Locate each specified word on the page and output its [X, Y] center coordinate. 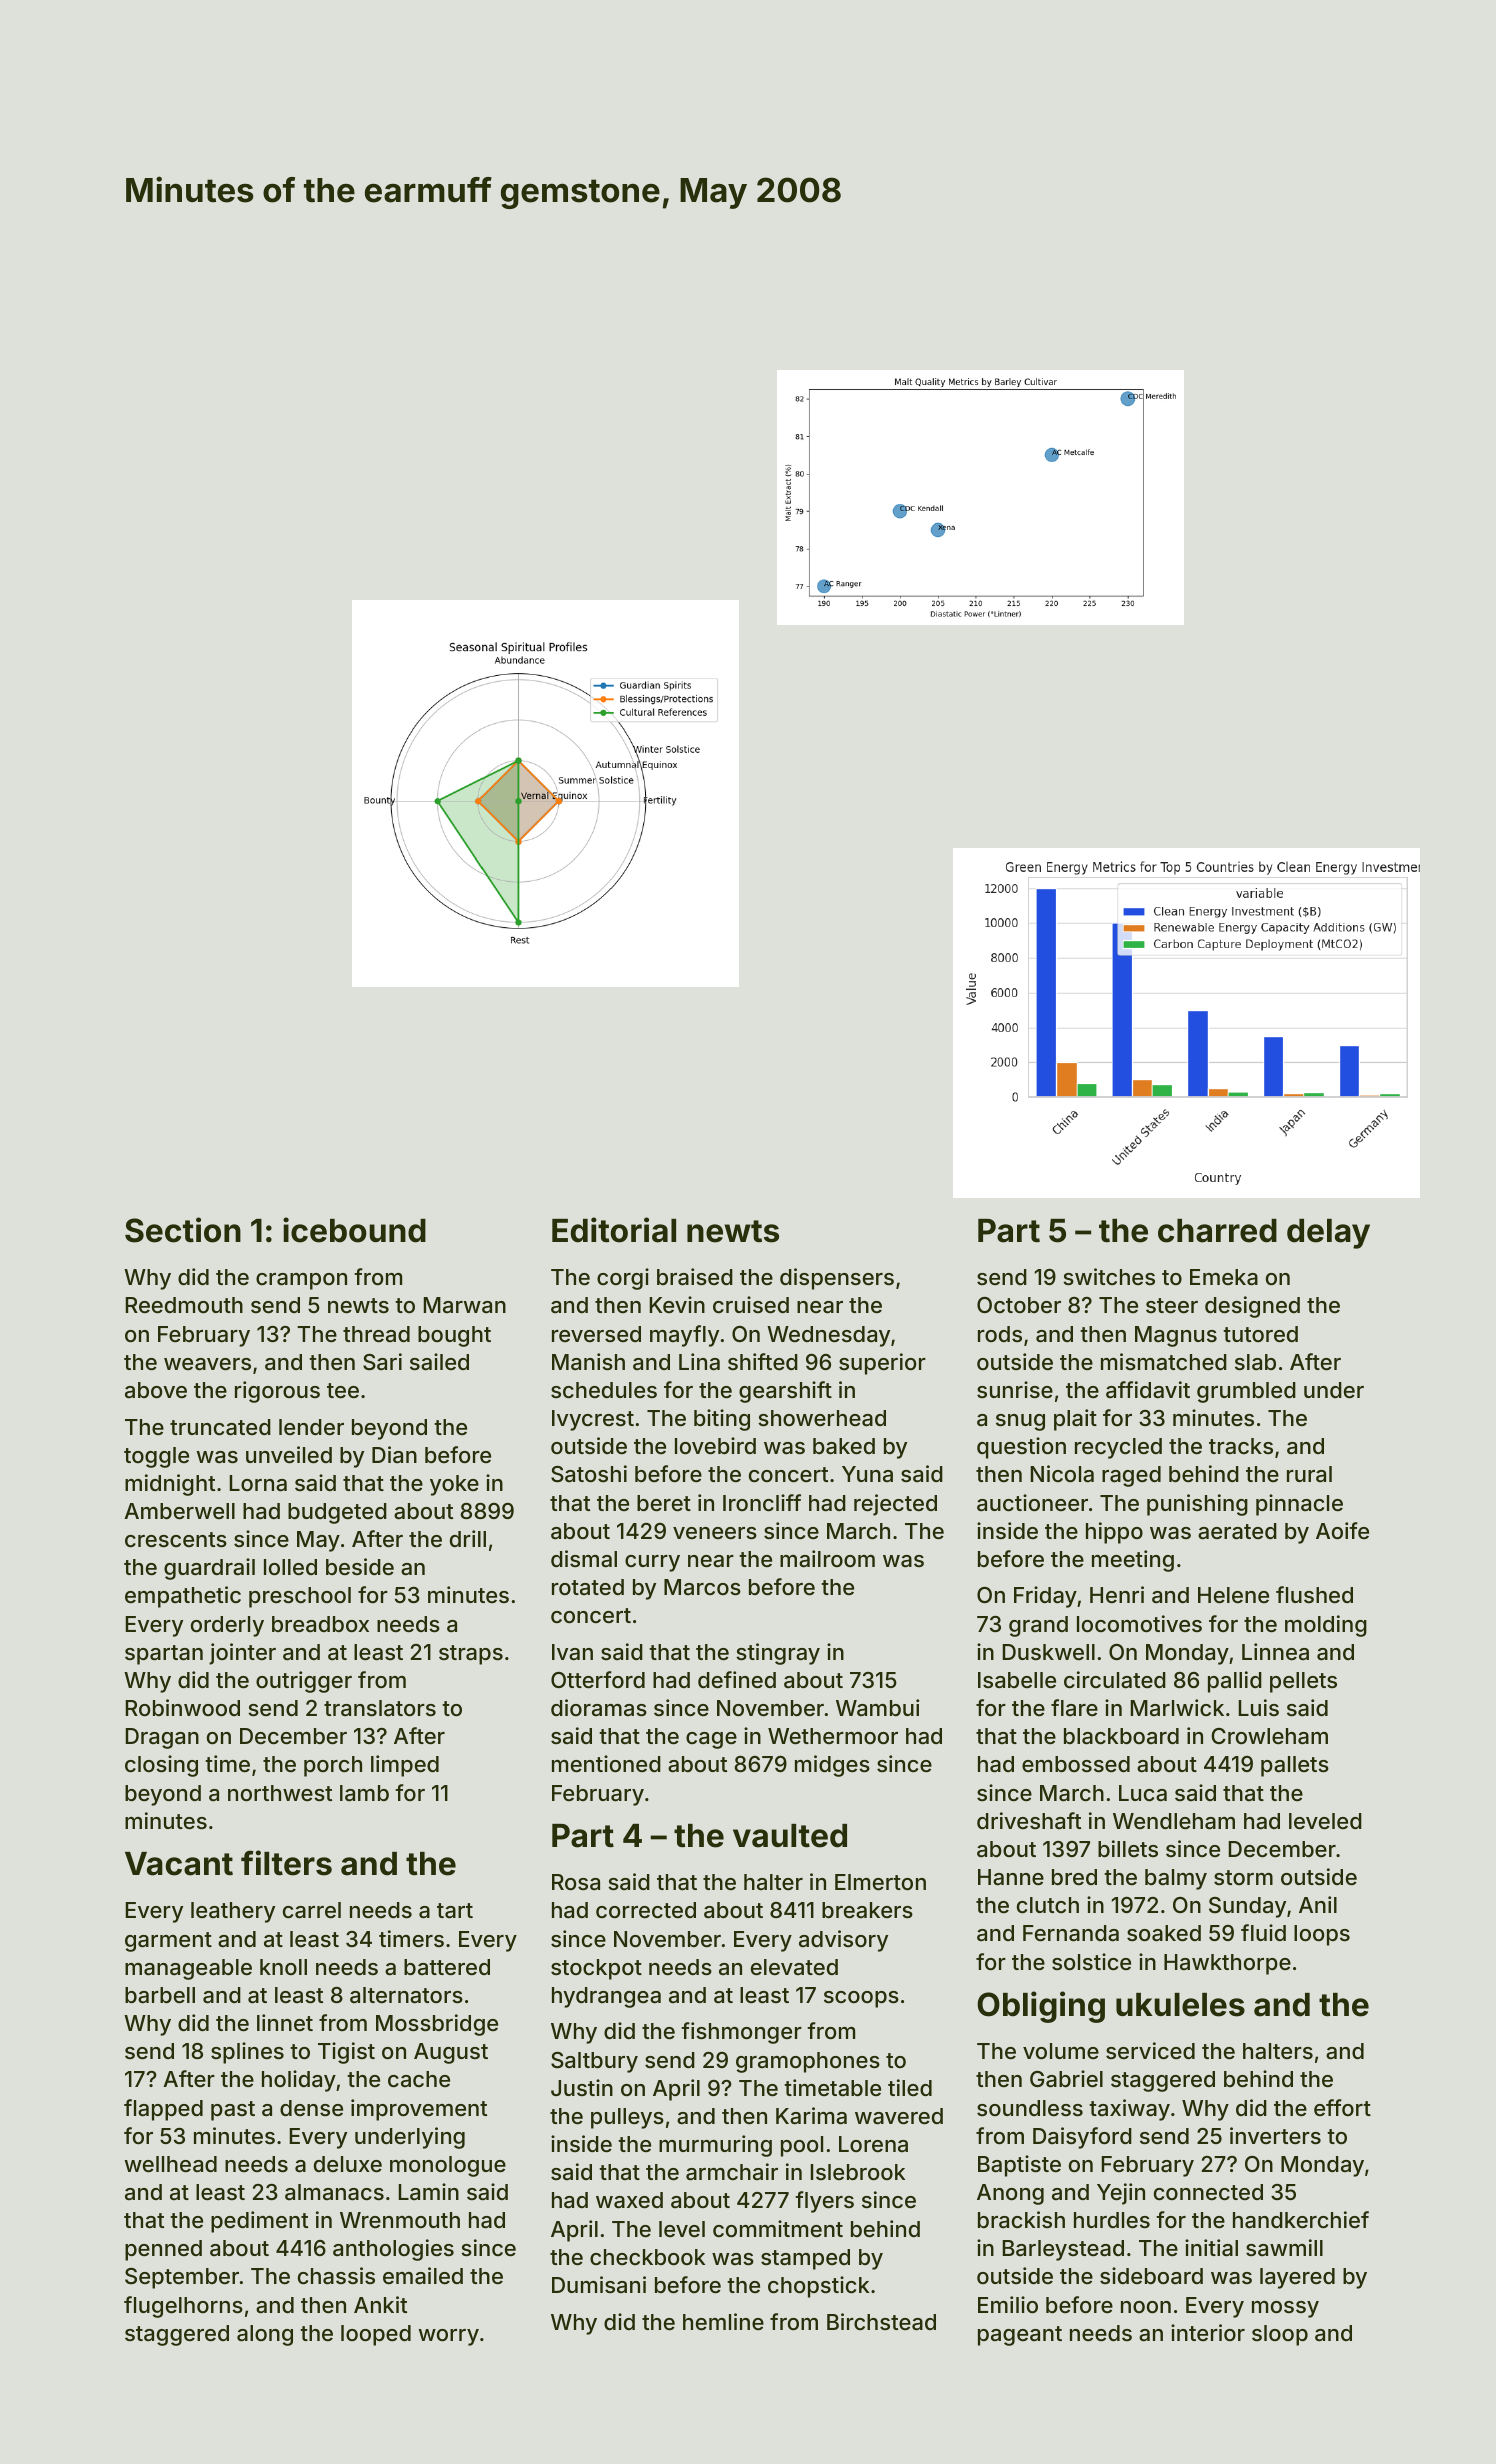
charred [1217, 1231]
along [265, 2335]
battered [447, 1967]
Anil [1318, 1904]
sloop [1280, 2335]
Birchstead [881, 2322]
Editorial [614, 1230]
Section [183, 1230]
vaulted [790, 1836]
